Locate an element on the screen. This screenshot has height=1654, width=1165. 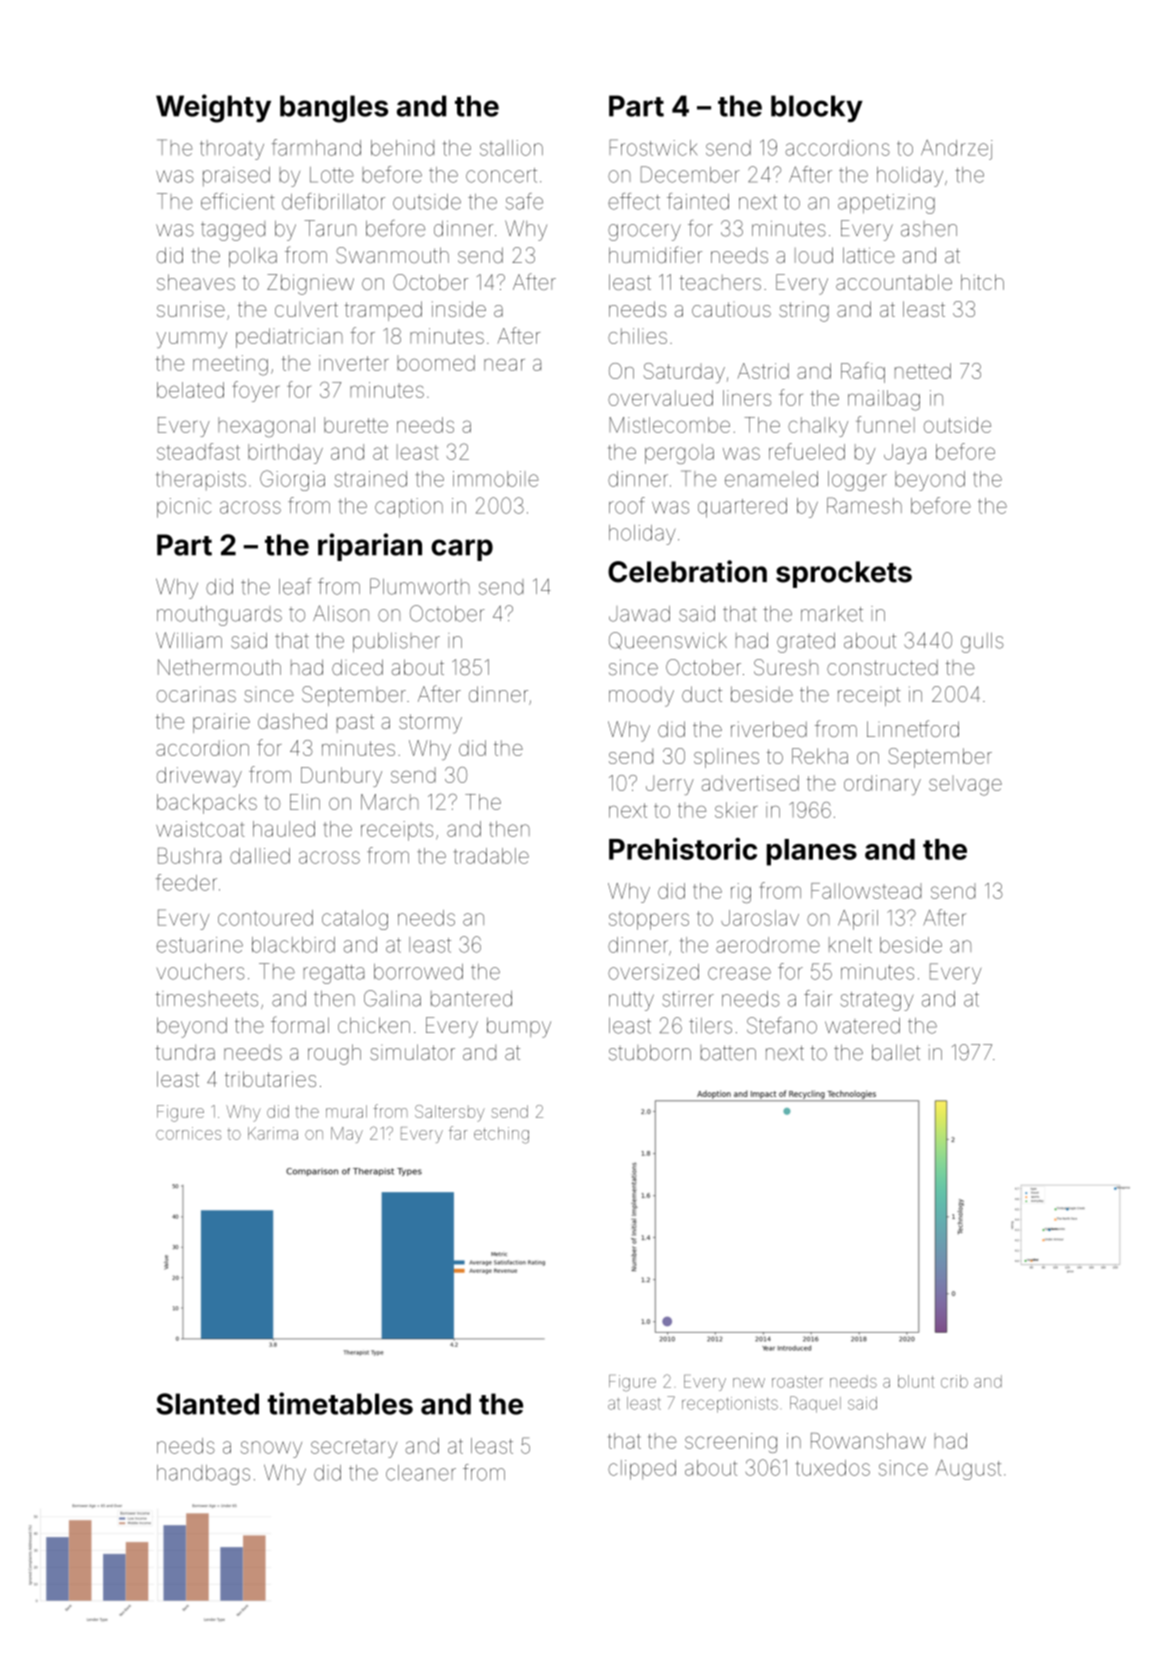
Frostwick is located at coordinates (653, 147).
